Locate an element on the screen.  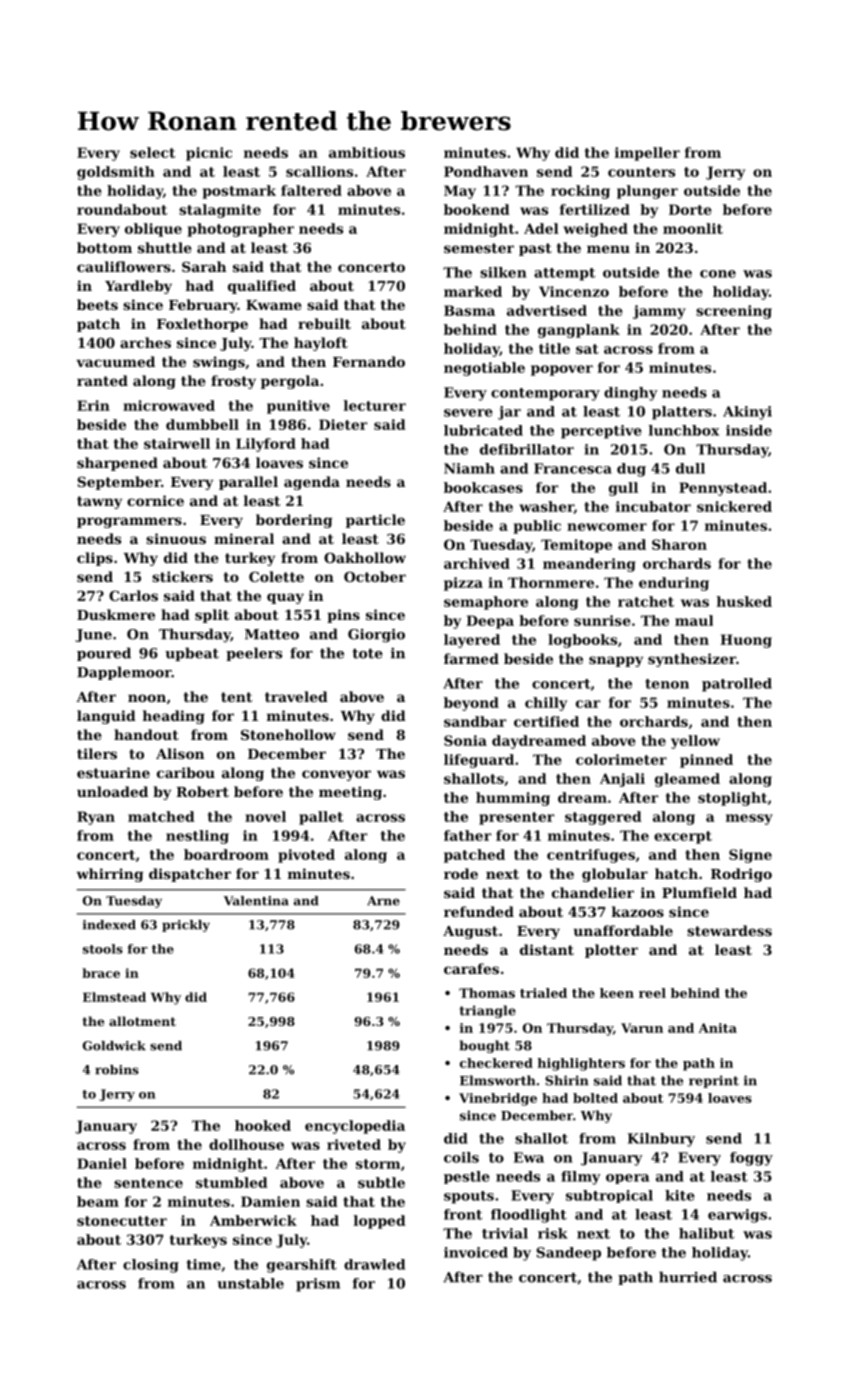
invoiced is located at coordinates (476, 1252).
